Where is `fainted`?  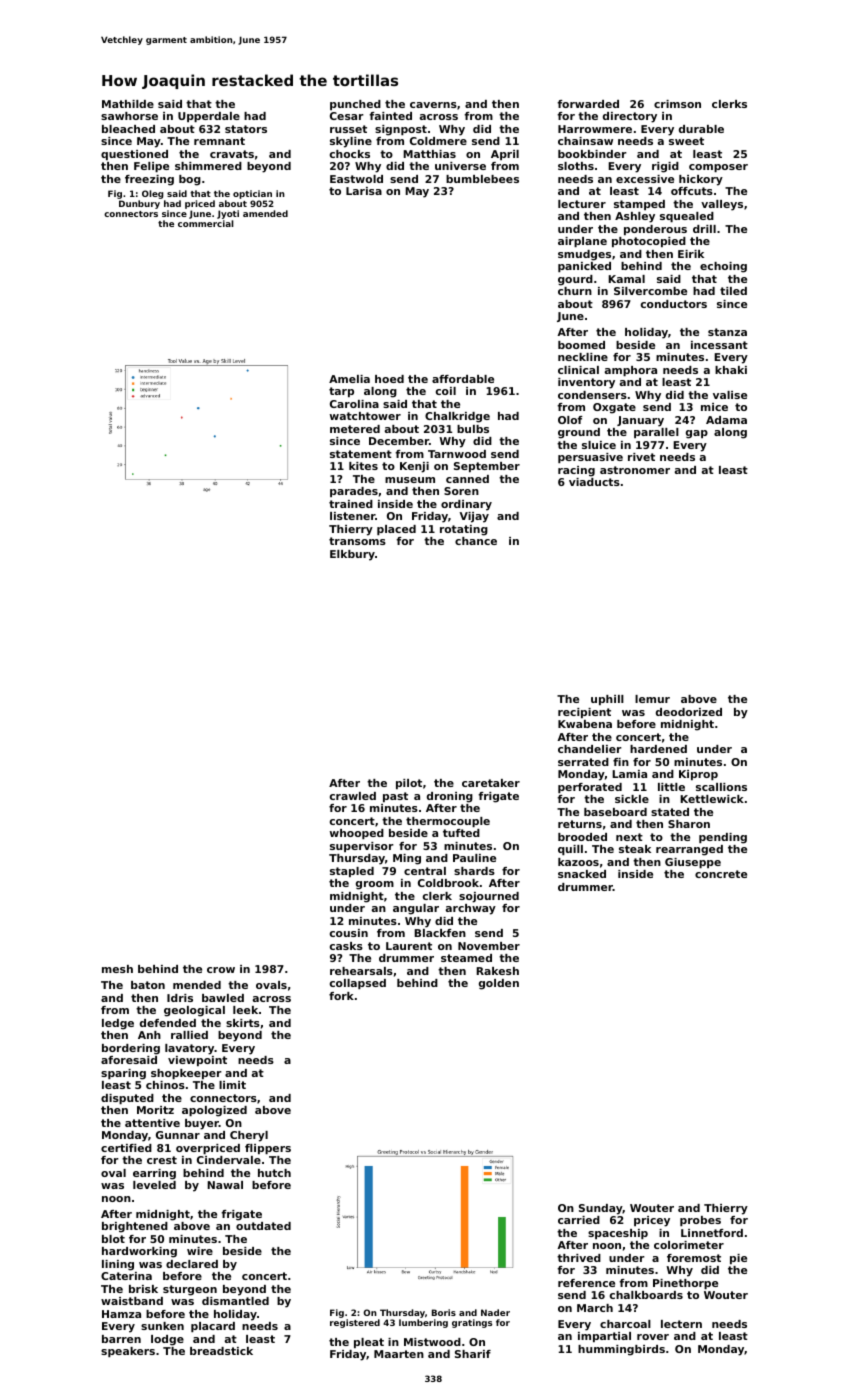 fainted is located at coordinates (390, 116).
